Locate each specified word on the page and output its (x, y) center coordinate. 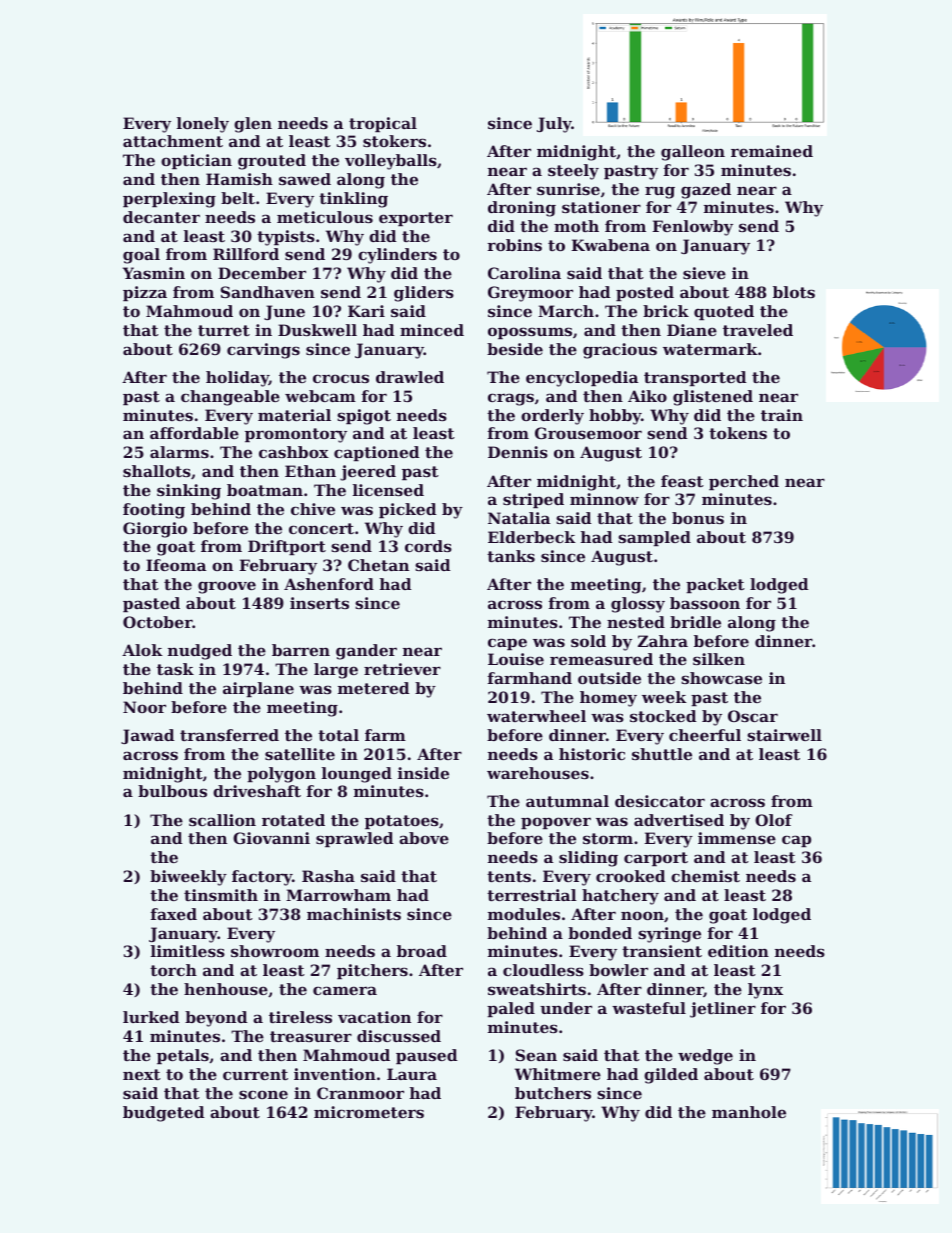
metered (373, 688)
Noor (144, 707)
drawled (410, 377)
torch (173, 970)
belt (238, 198)
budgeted (163, 1114)
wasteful (649, 1008)
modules (524, 914)
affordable (194, 433)
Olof (774, 820)
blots (794, 292)
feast (682, 481)
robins (514, 245)
